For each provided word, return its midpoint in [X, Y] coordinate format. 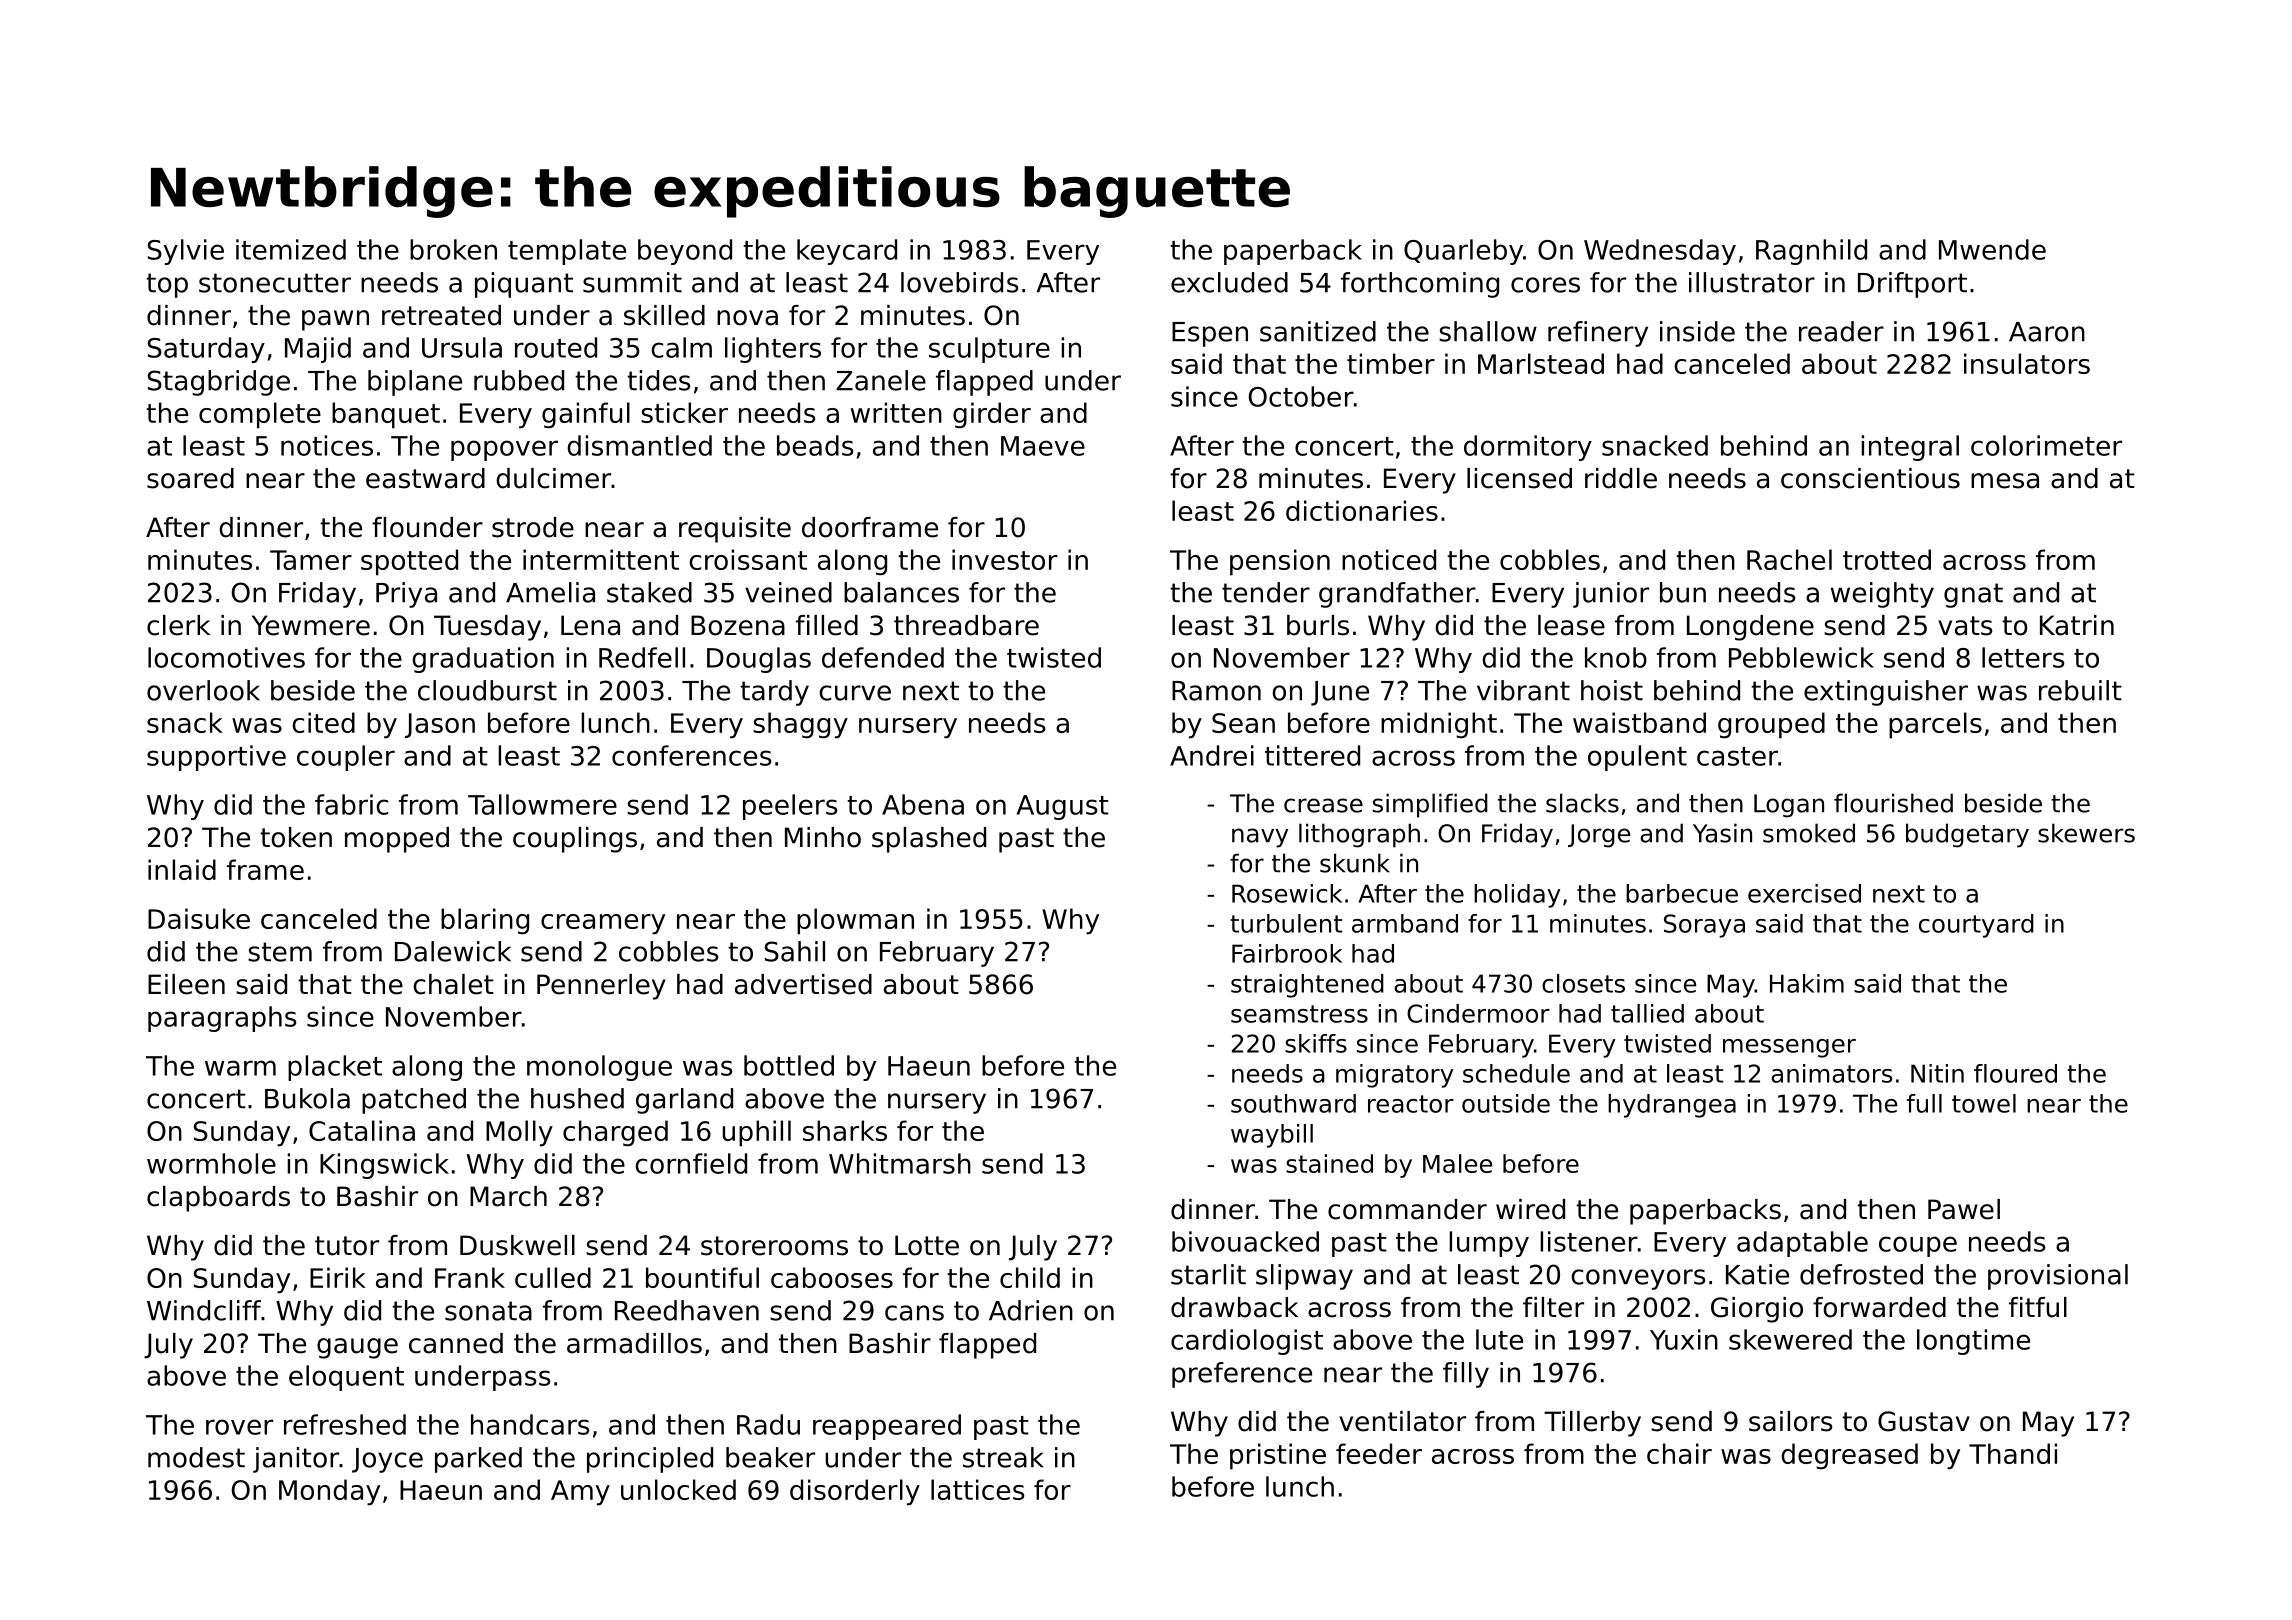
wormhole [211, 1163]
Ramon [1216, 691]
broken [453, 249]
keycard [847, 252]
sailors [1790, 1421]
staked [649, 592]
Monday [329, 1492]
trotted [1887, 559]
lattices [978, 1489]
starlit [1208, 1274]
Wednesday [1660, 252]
